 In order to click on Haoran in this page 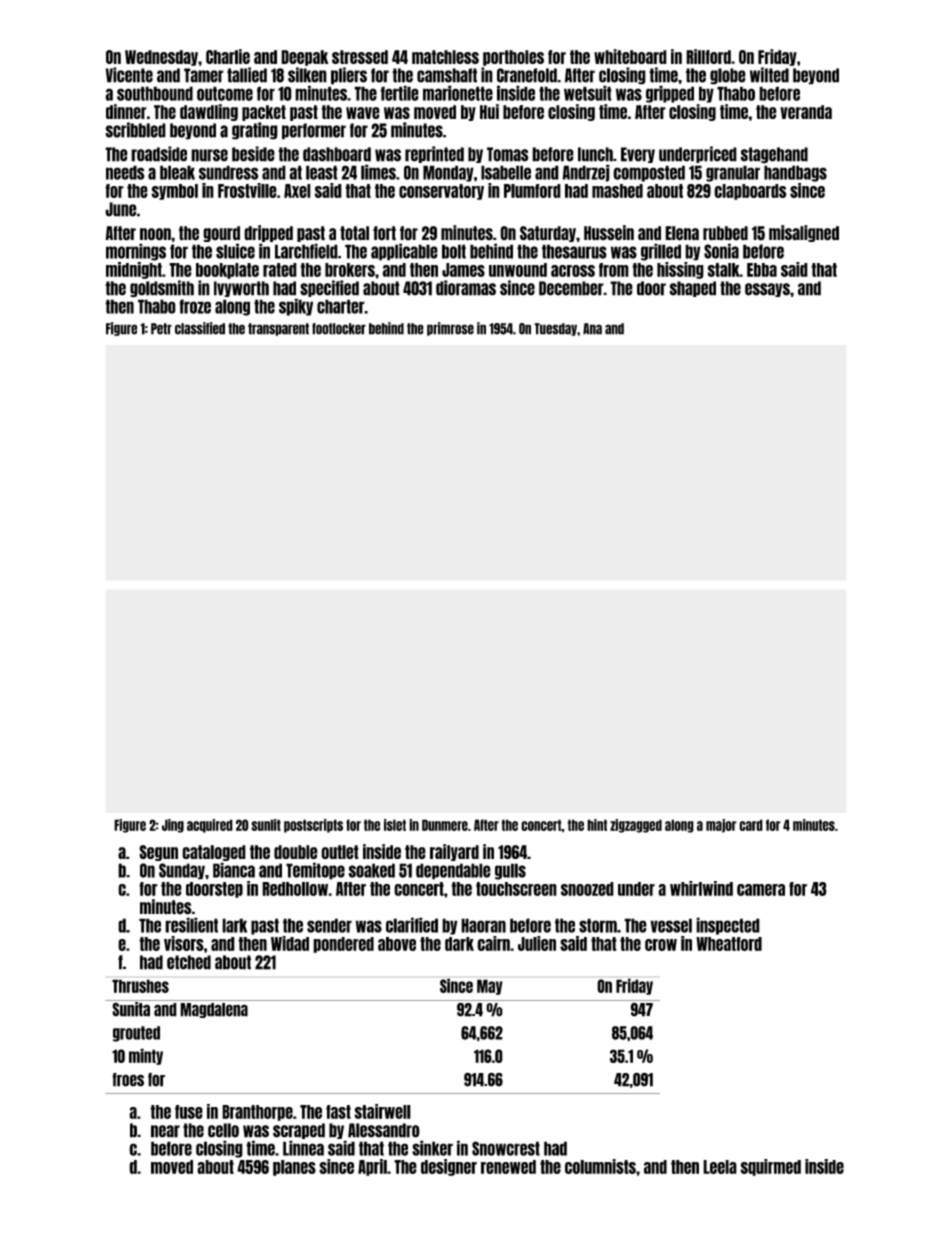, I will do `click(483, 925)`.
